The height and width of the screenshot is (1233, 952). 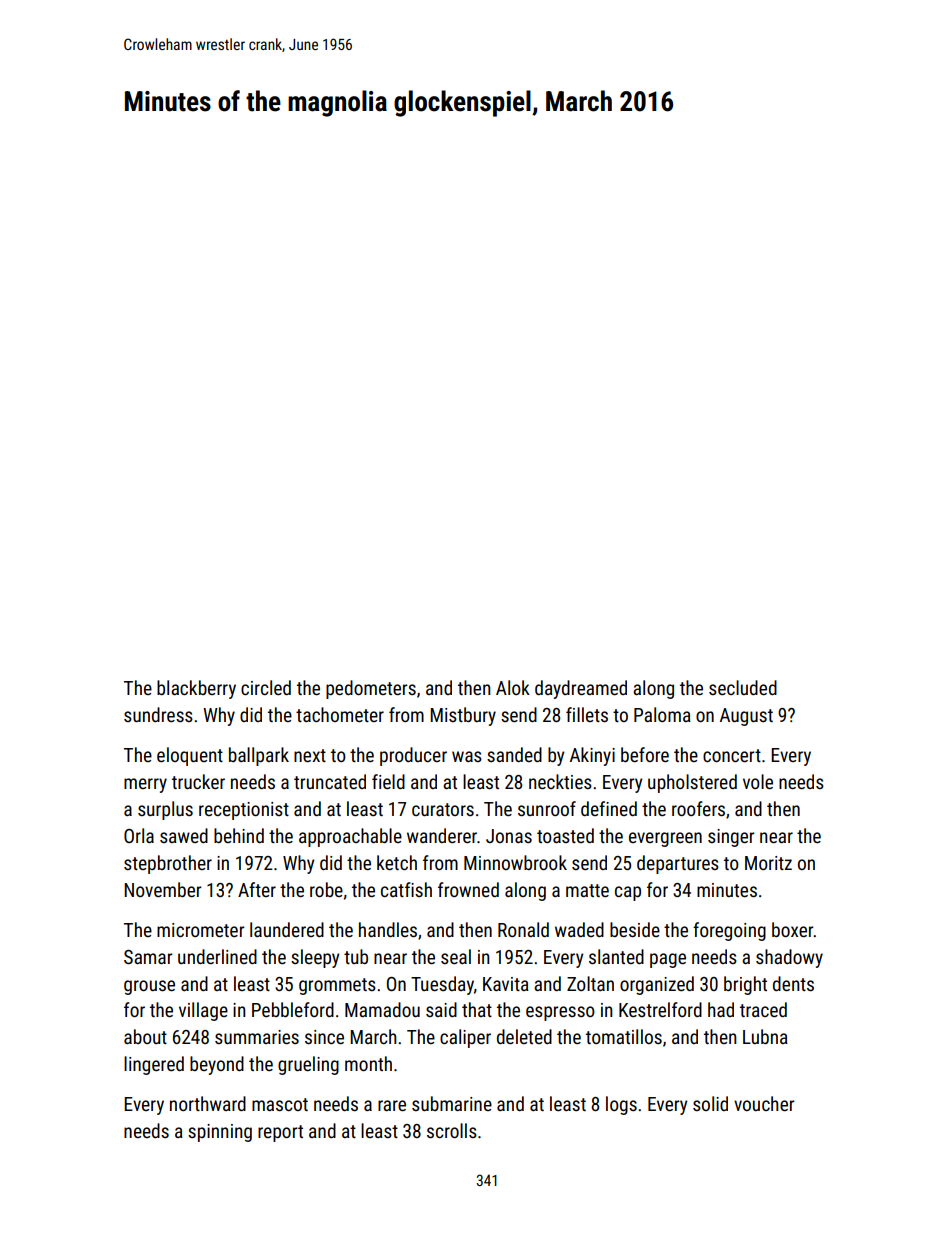 What do you see at coordinates (371, 689) in the screenshot?
I see `pedometers` at bounding box center [371, 689].
